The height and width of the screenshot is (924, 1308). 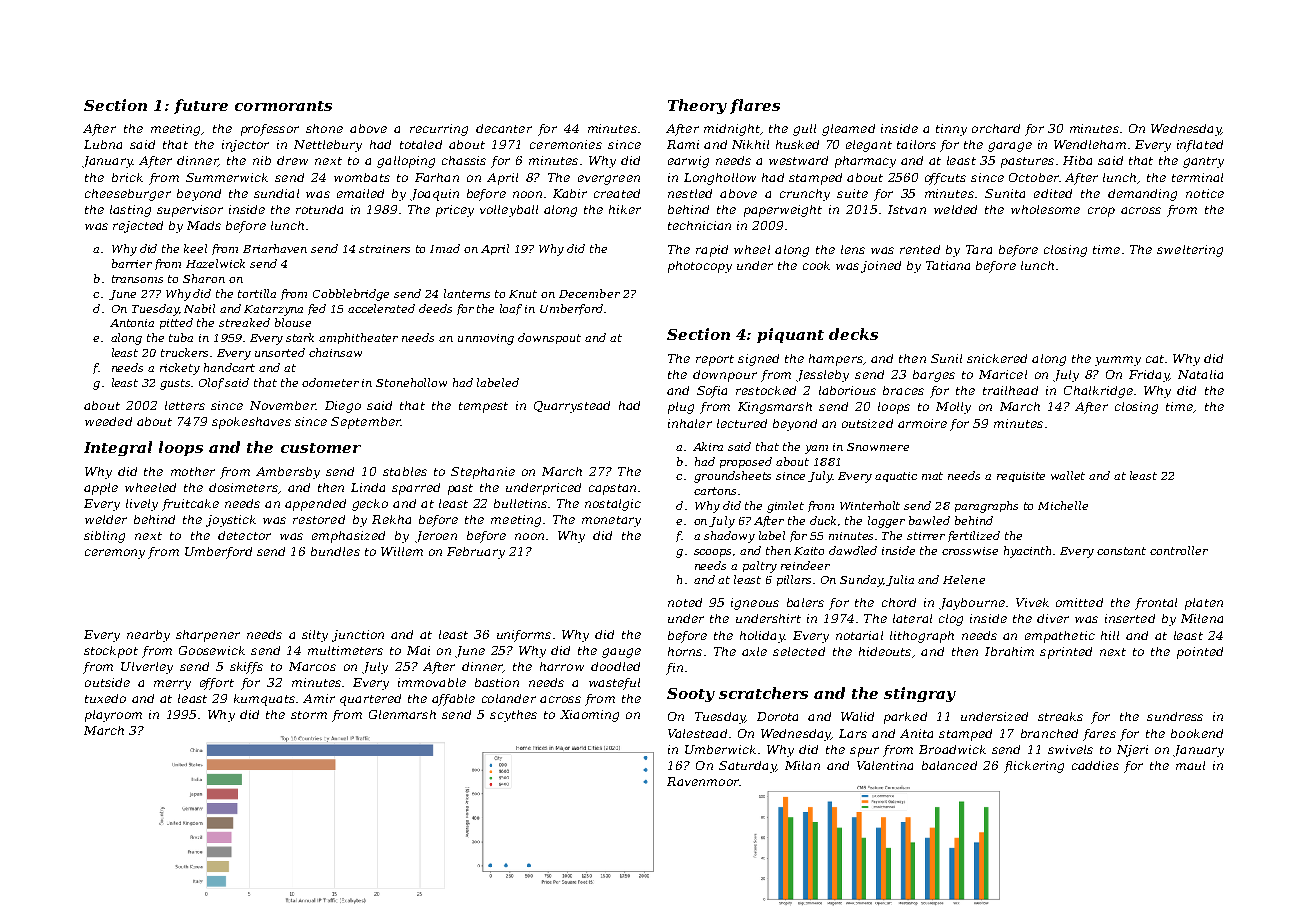 What do you see at coordinates (697, 106) in the screenshot?
I see `Theory` at bounding box center [697, 106].
